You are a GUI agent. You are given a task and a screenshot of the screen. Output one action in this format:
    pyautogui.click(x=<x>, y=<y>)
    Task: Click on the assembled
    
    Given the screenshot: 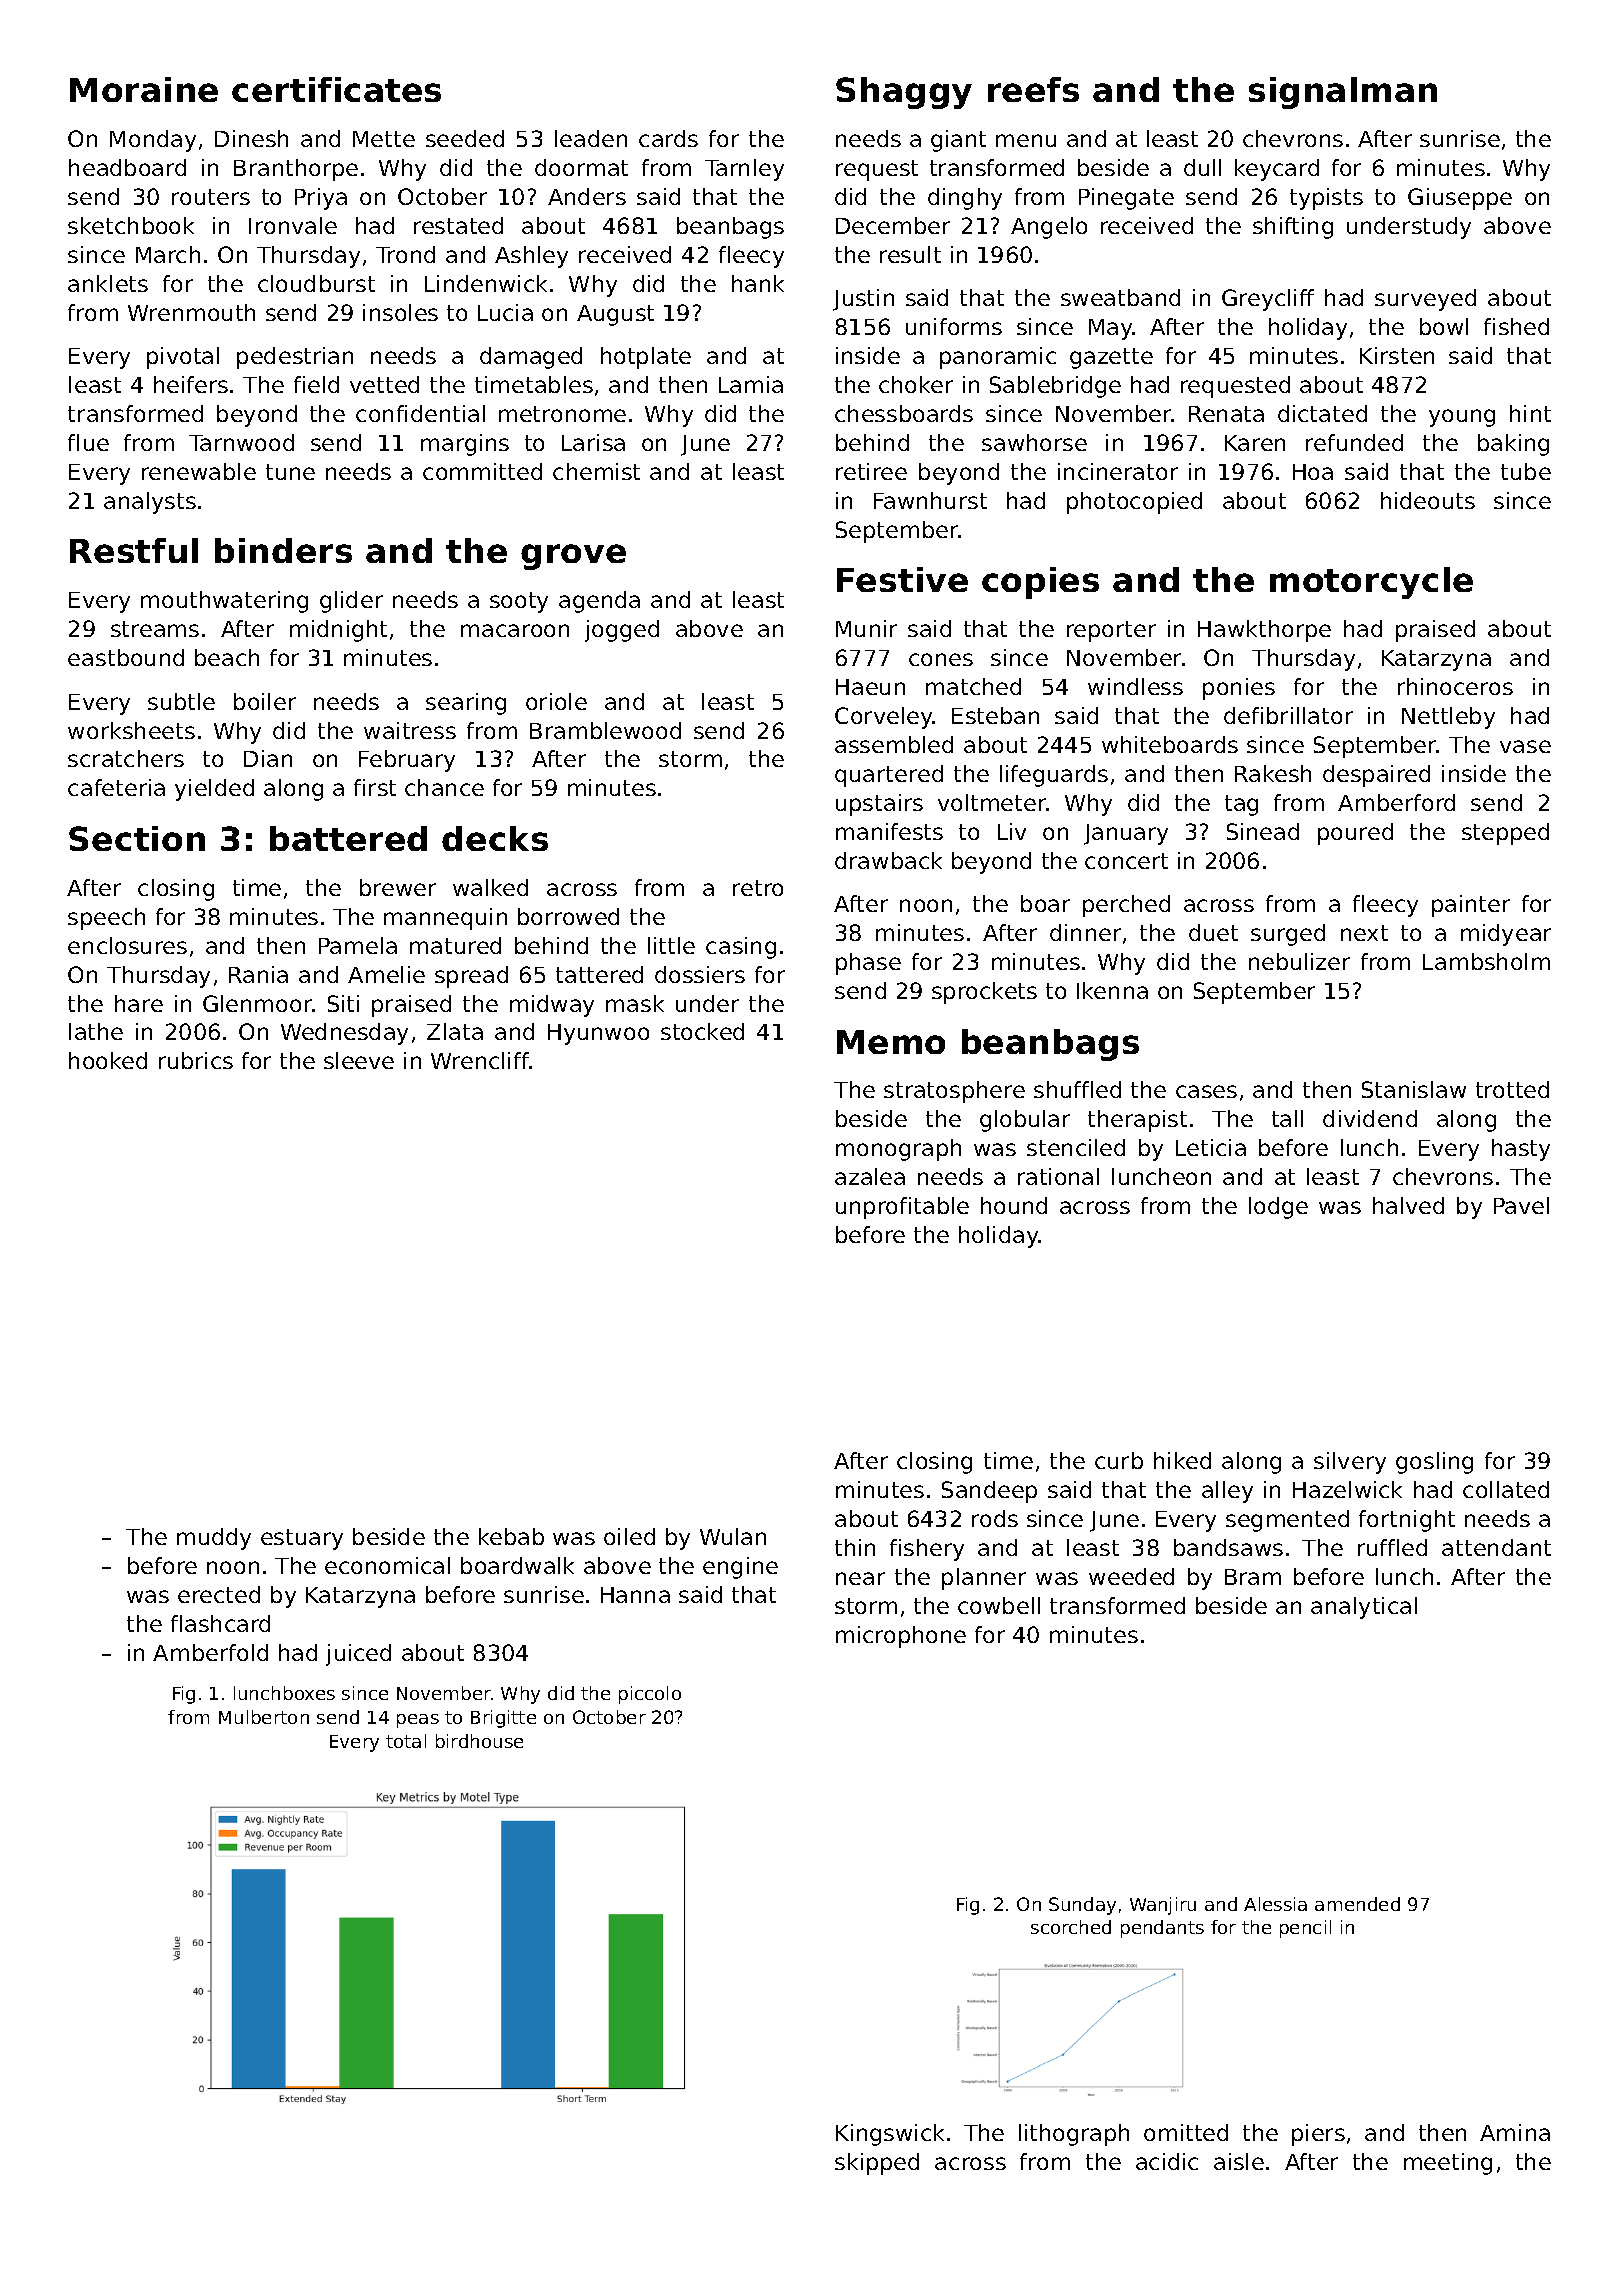 What is the action you would take?
    pyautogui.click(x=894, y=744)
